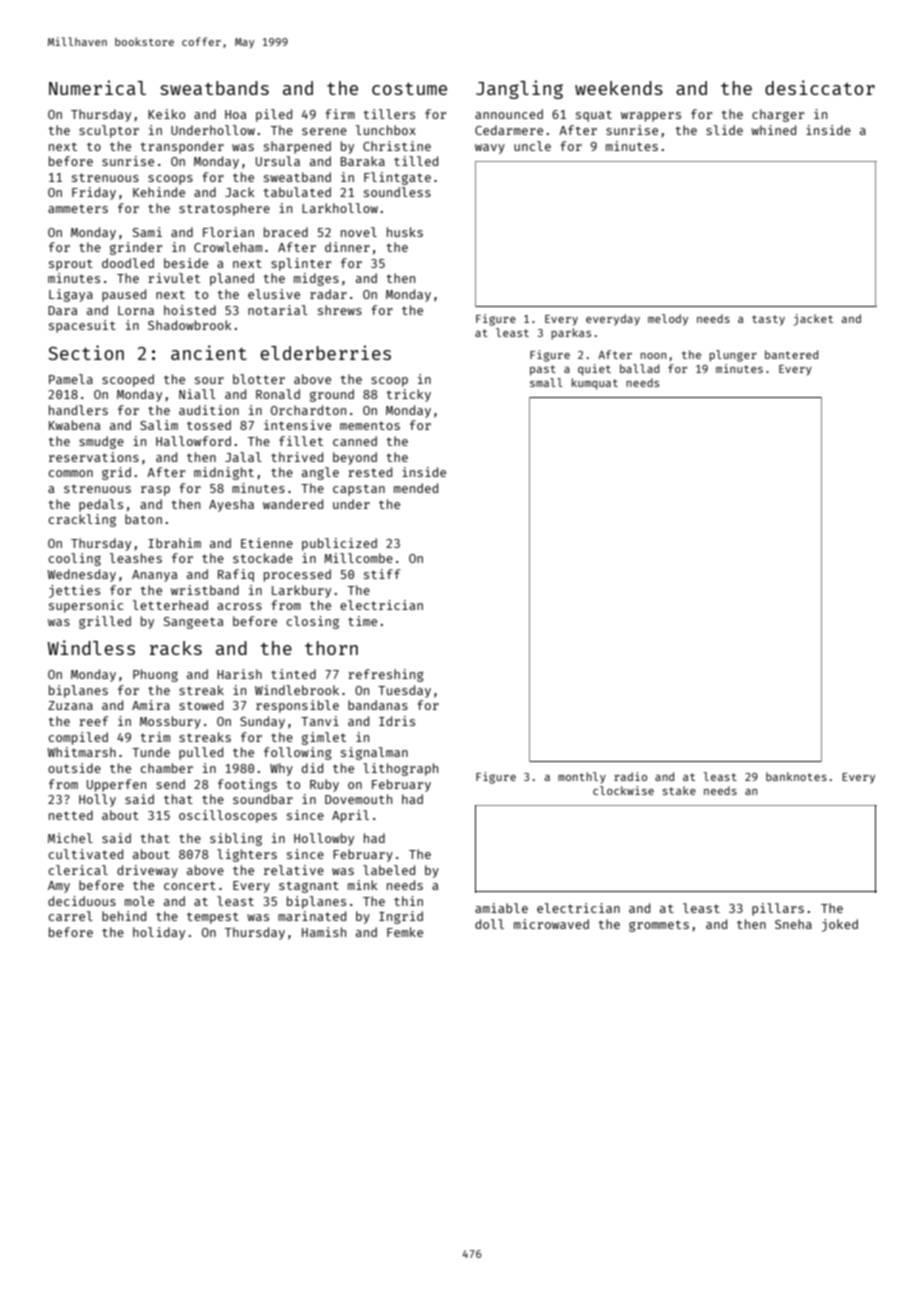 This screenshot has width=924, height=1308. I want to click on bantered, so click(791, 354).
